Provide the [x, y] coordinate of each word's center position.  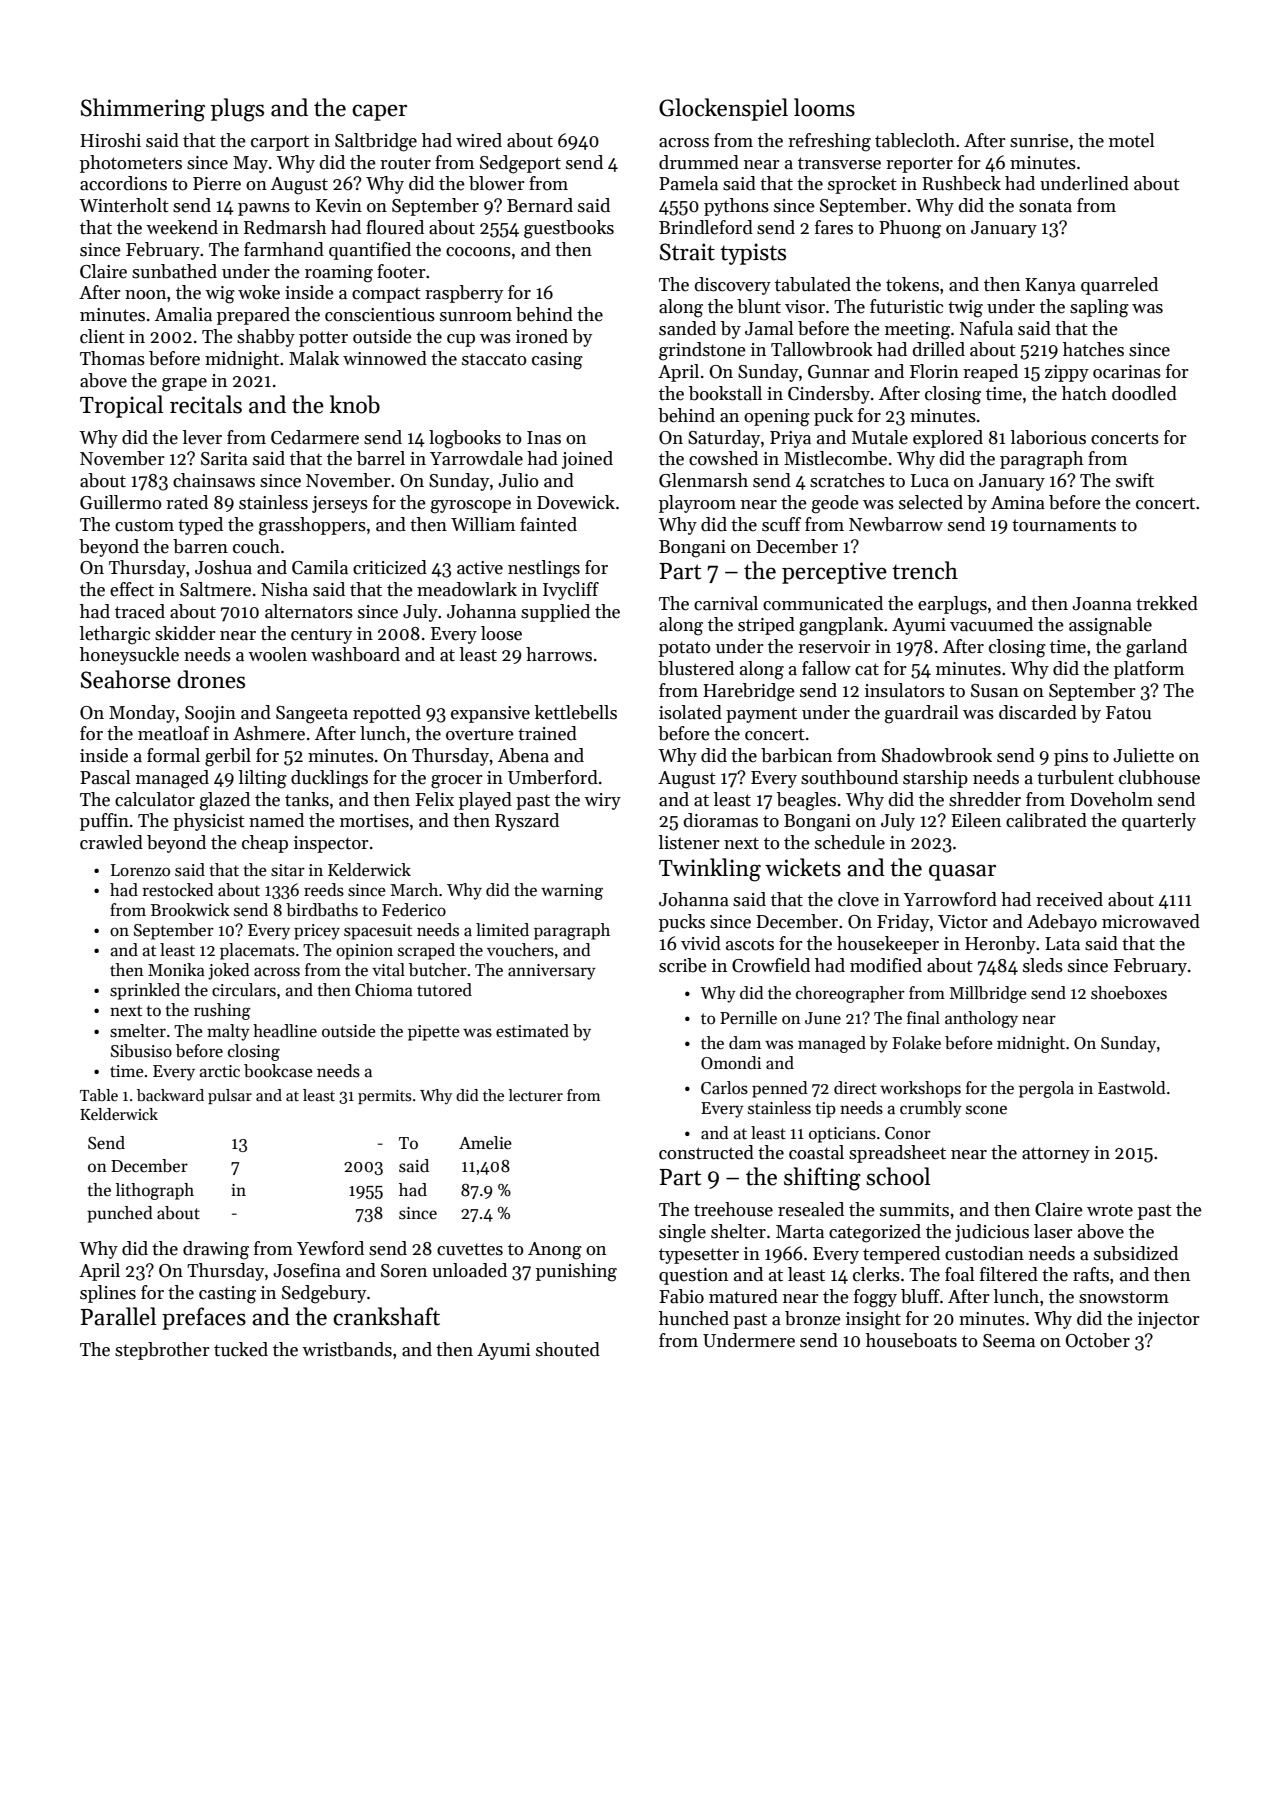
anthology [981, 1019]
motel [1132, 140]
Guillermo [121, 502]
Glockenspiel [723, 109]
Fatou [1128, 713]
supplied [555, 613]
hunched [694, 1318]
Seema [1009, 1341]
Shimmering [143, 110]
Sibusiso [141, 1051]
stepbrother [162, 1351]
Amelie [485, 1142]
